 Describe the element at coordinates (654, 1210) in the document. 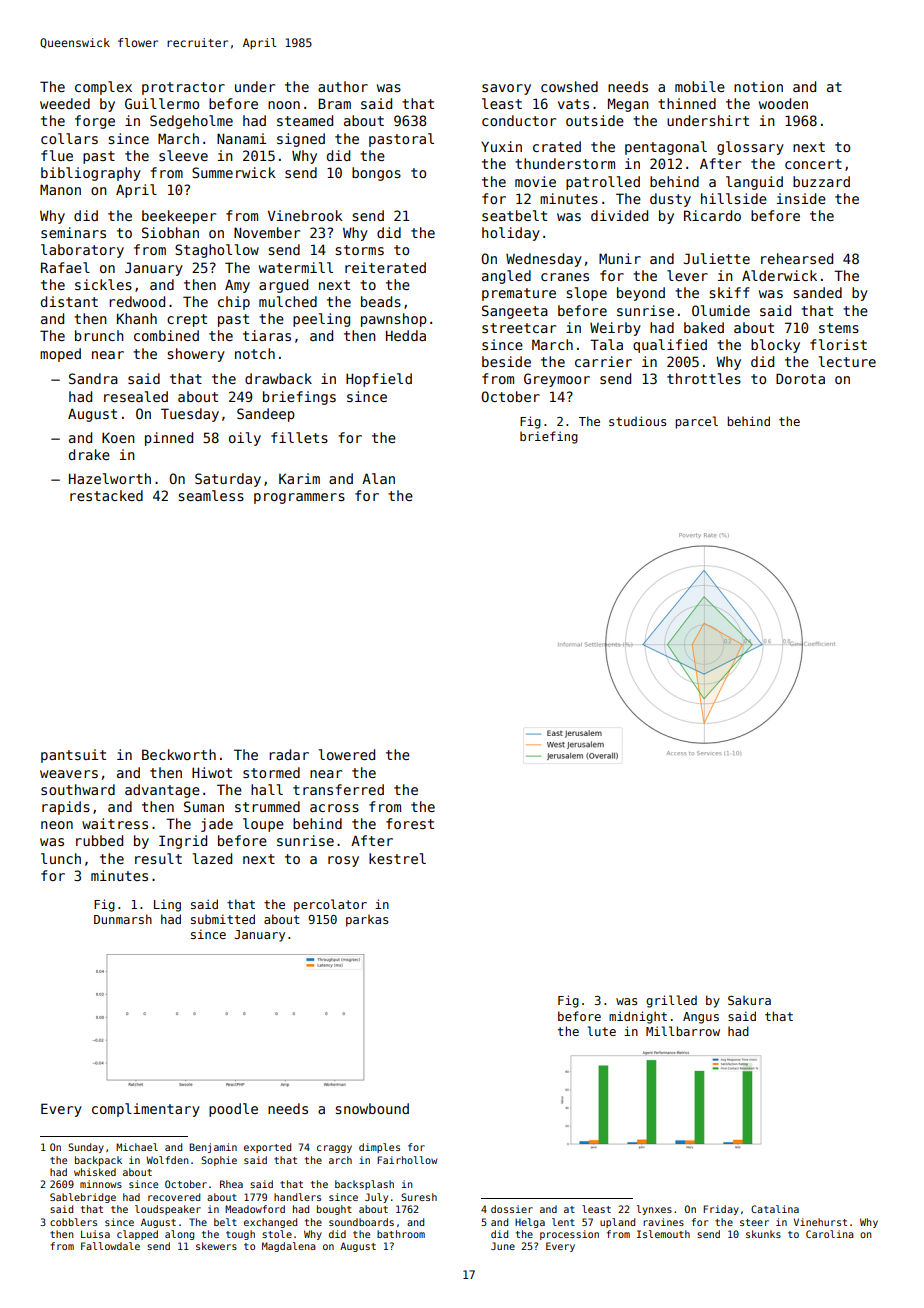

I see `lynxes` at that location.
